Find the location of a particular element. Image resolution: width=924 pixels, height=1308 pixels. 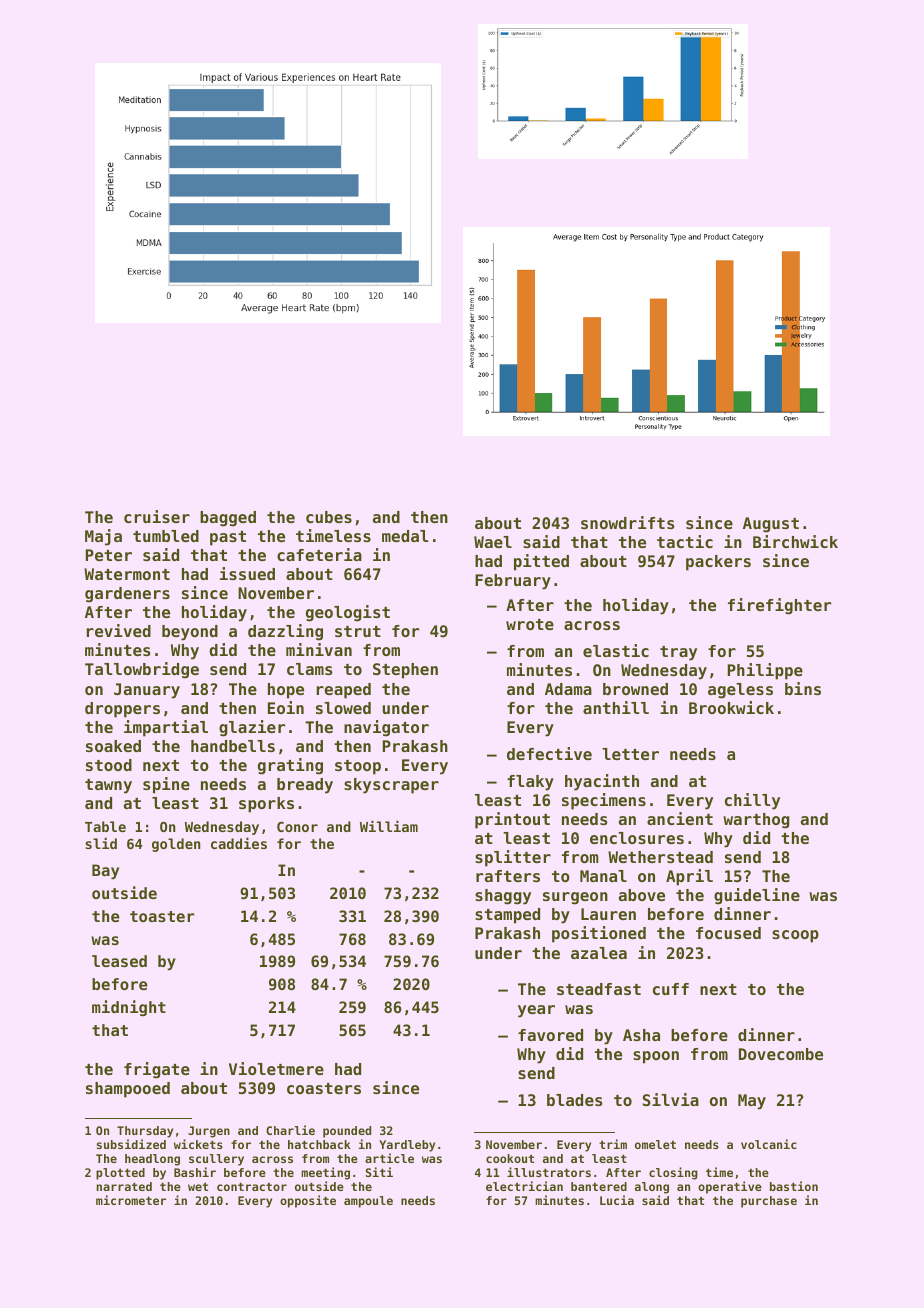

specimens is located at coordinates (604, 801).
